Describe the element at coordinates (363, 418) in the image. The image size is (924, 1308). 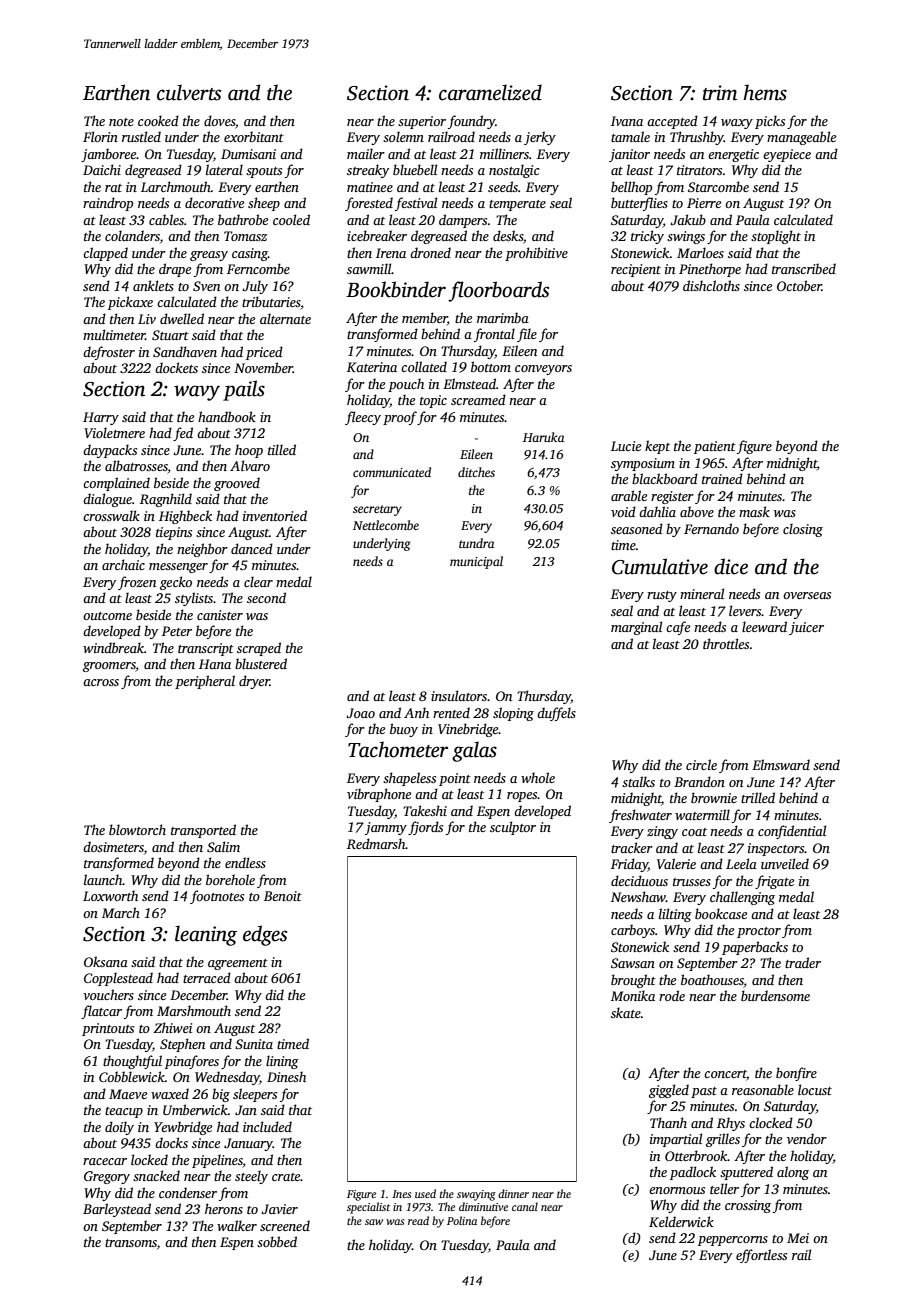
I see `fleecy` at that location.
